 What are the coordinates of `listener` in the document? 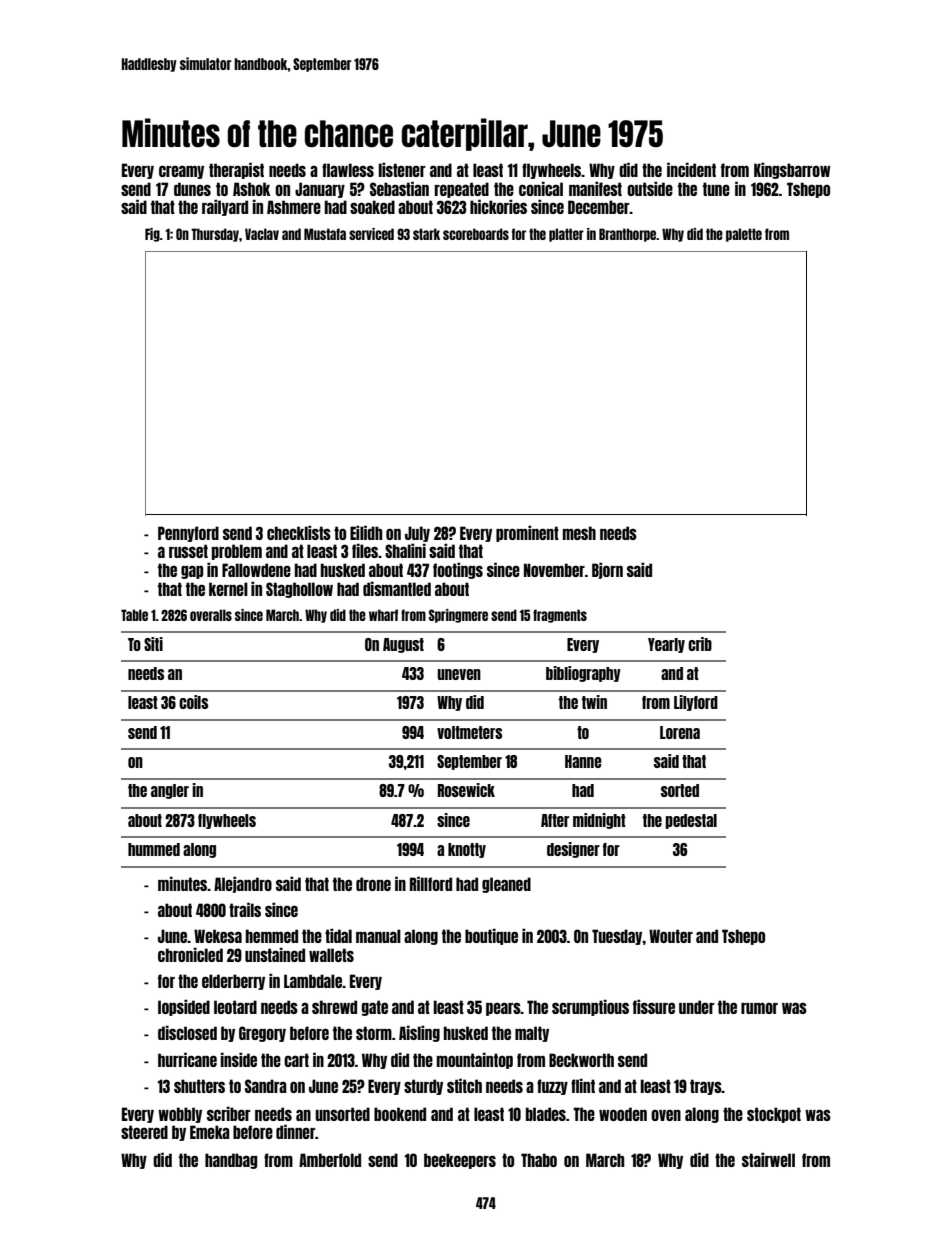 It's located at (402, 169).
